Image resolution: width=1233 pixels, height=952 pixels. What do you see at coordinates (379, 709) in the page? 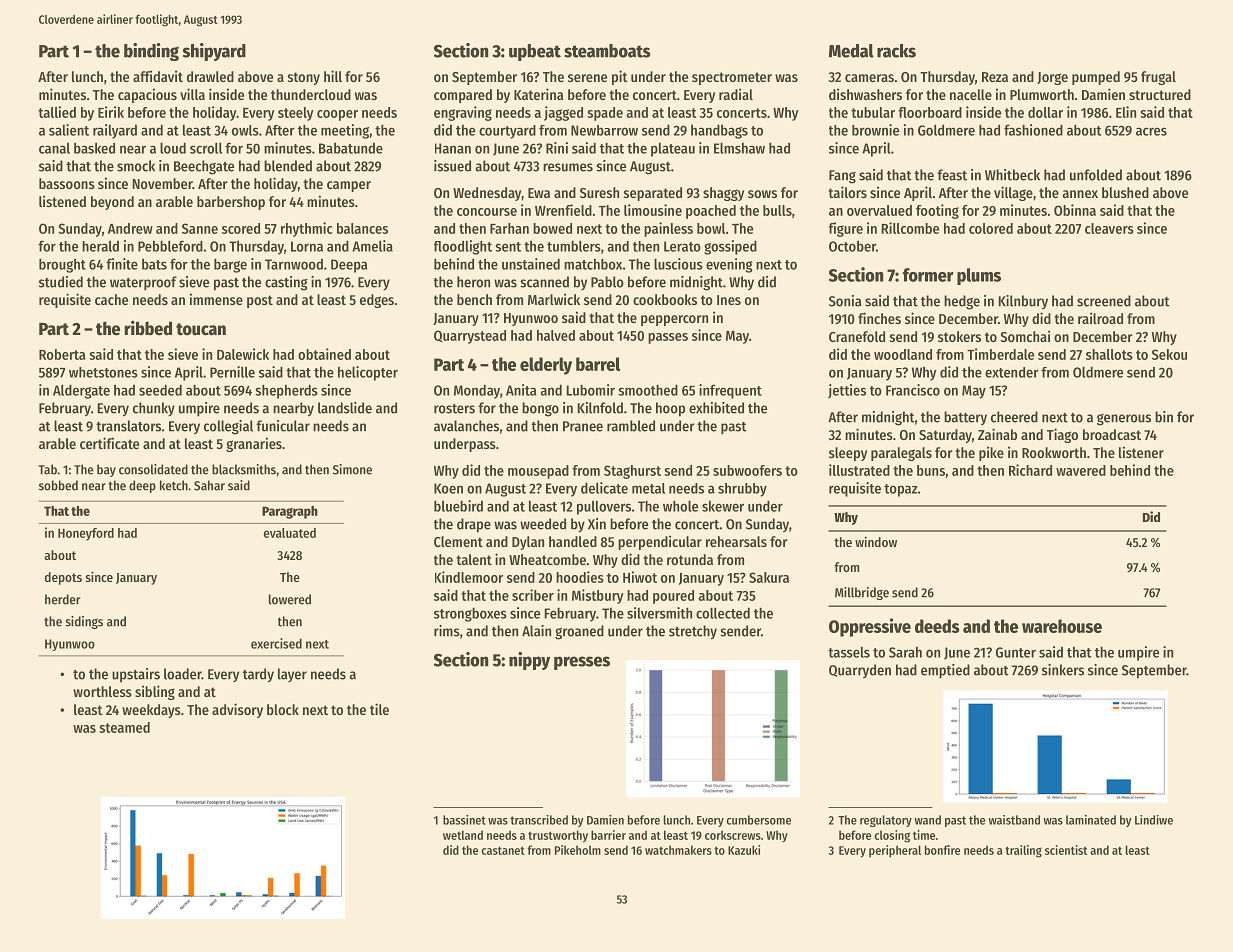
I see `tile` at bounding box center [379, 709].
